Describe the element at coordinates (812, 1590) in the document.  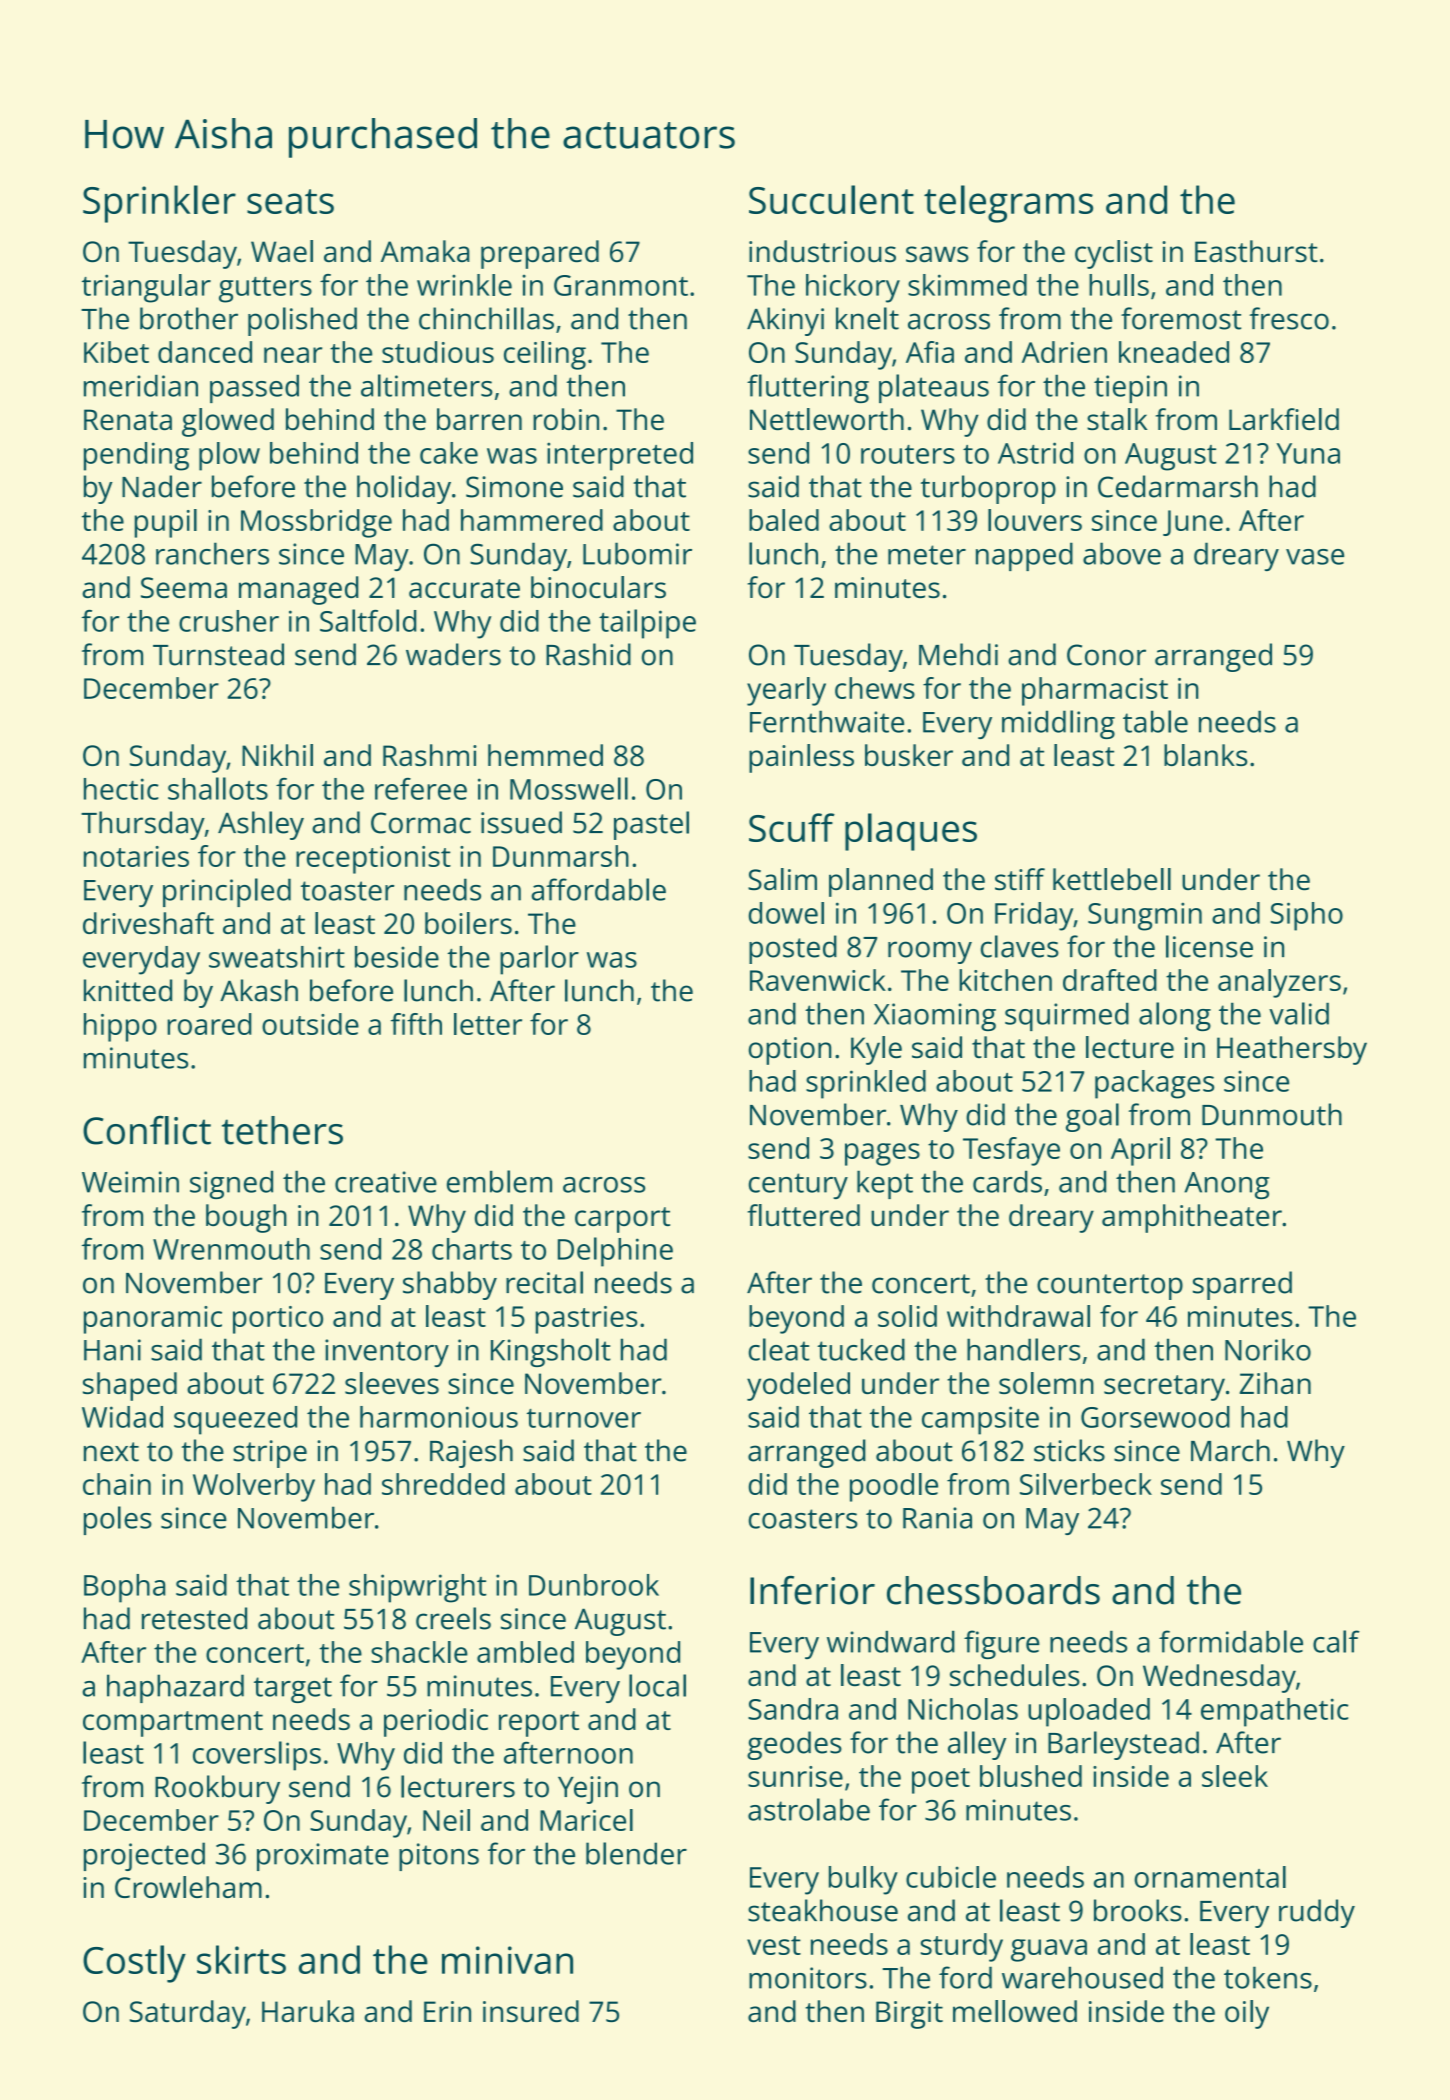
I see `Inferior` at that location.
